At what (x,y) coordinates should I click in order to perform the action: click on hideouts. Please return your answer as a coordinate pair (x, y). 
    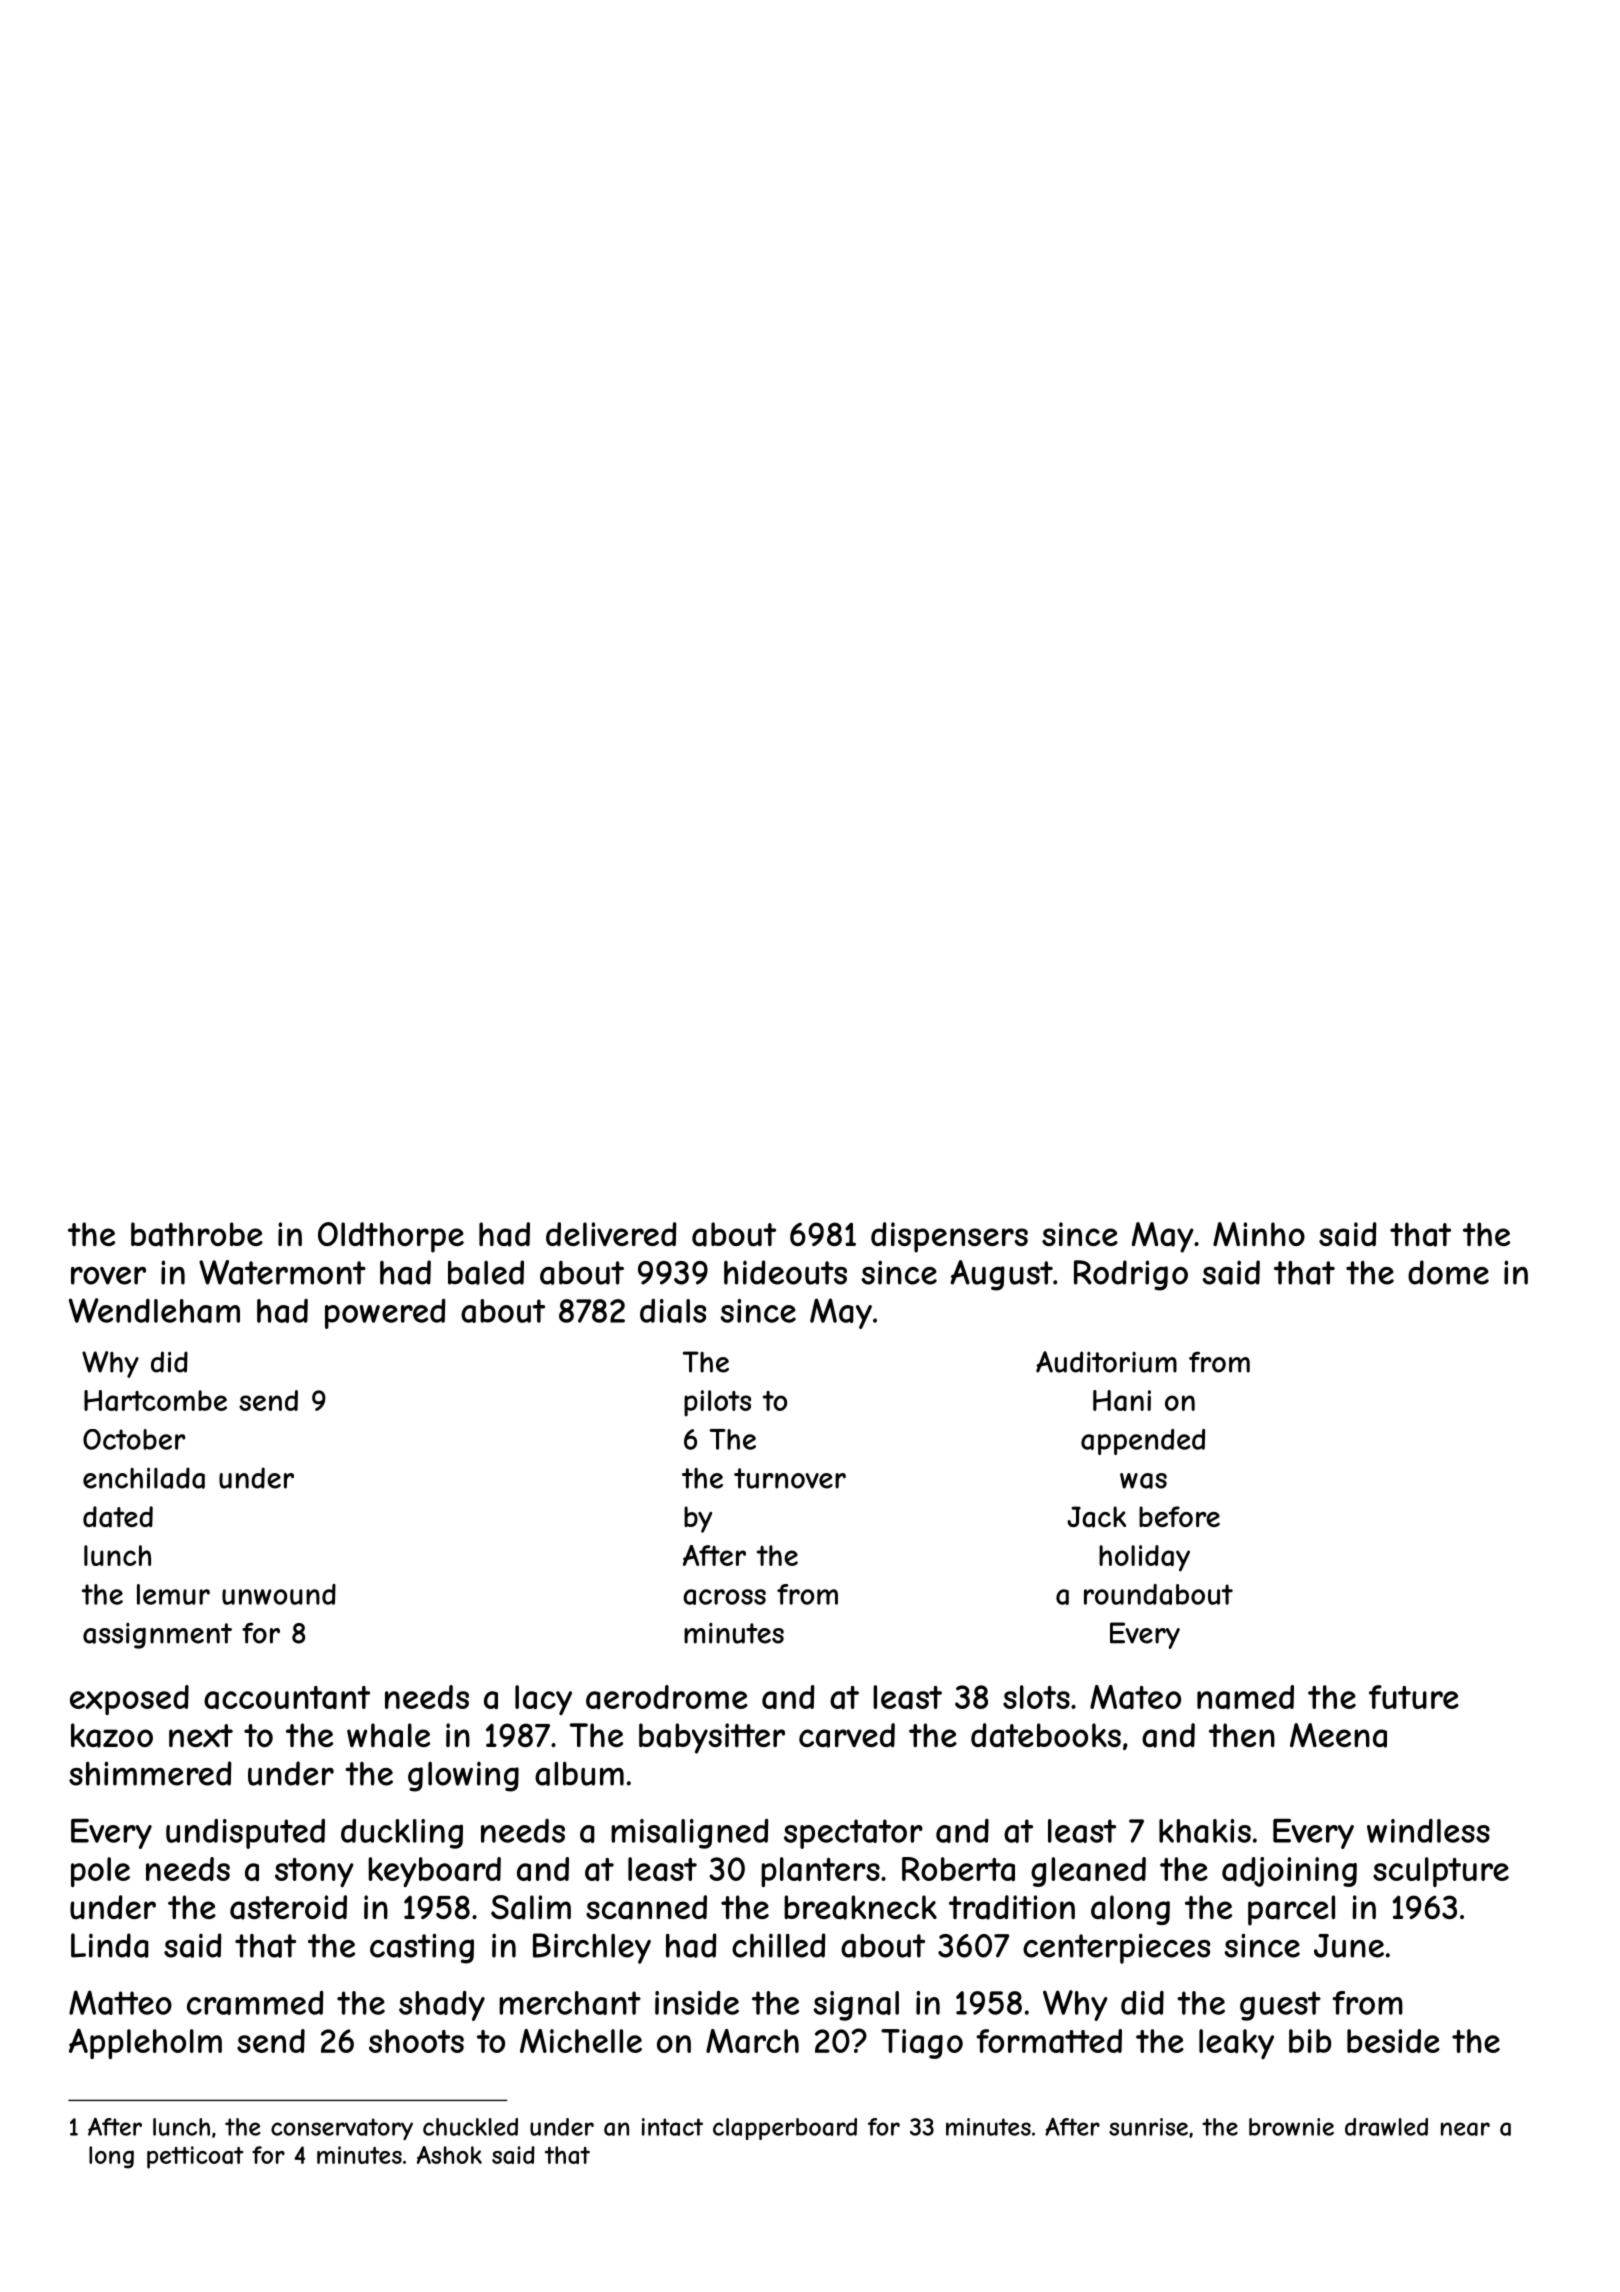
    Looking at the image, I should click on (785, 1272).
